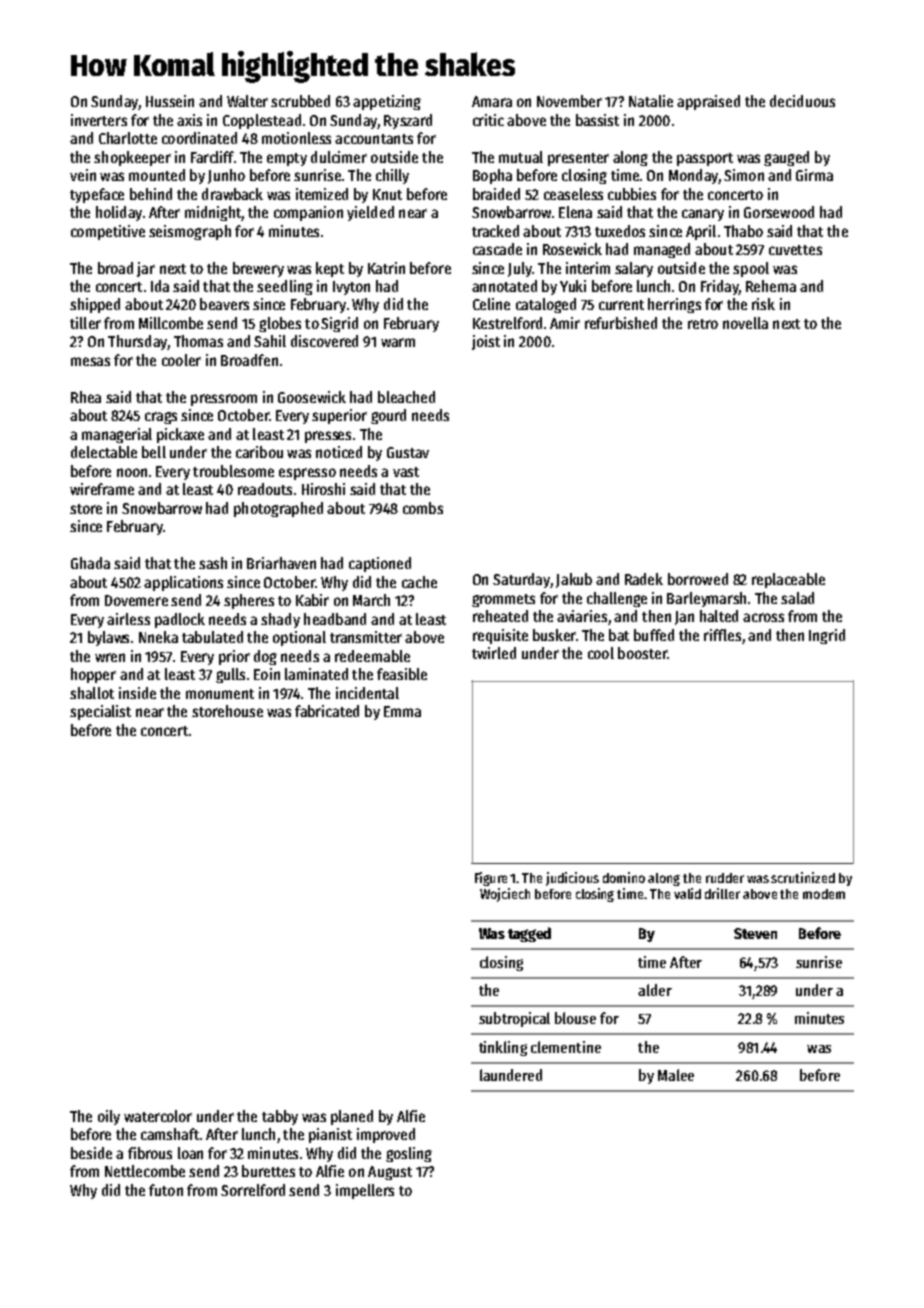  I want to click on Gustav, so click(408, 452).
